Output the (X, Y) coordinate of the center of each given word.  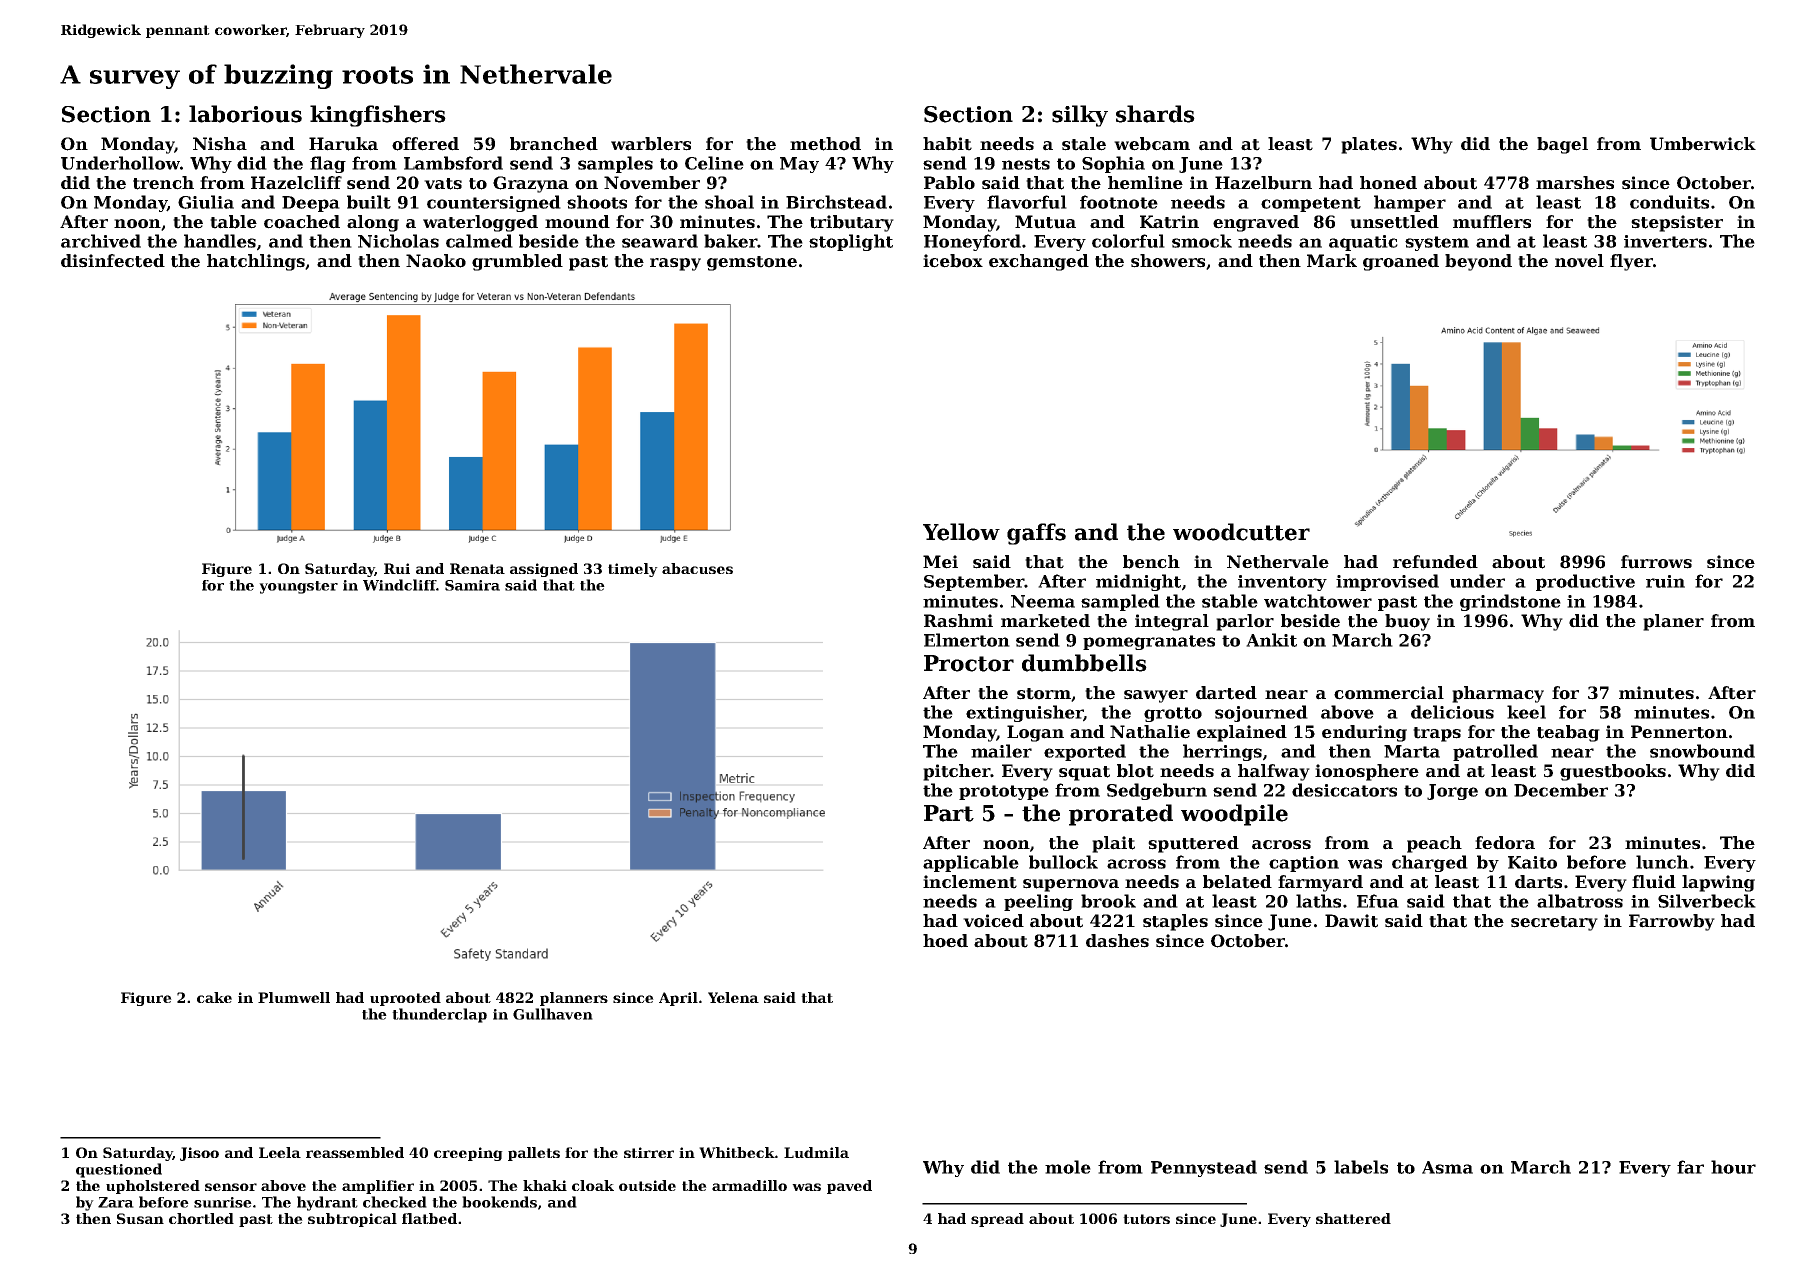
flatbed (429, 1218)
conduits (1669, 202)
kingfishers (378, 116)
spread (997, 1220)
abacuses (697, 568)
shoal (729, 202)
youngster (298, 587)
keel (1526, 712)
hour (1733, 1167)
